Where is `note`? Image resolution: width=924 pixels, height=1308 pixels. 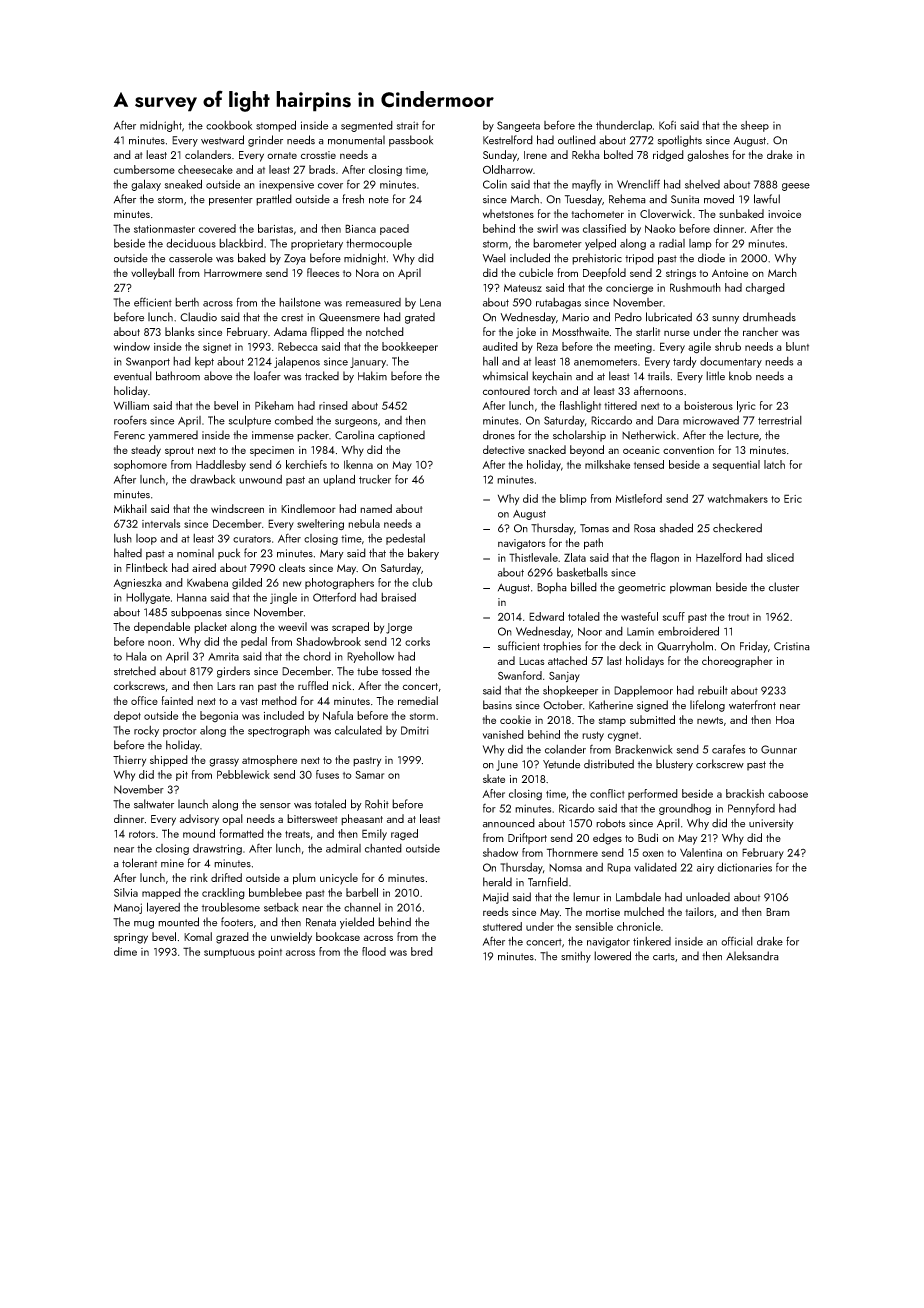
note is located at coordinates (379, 200).
